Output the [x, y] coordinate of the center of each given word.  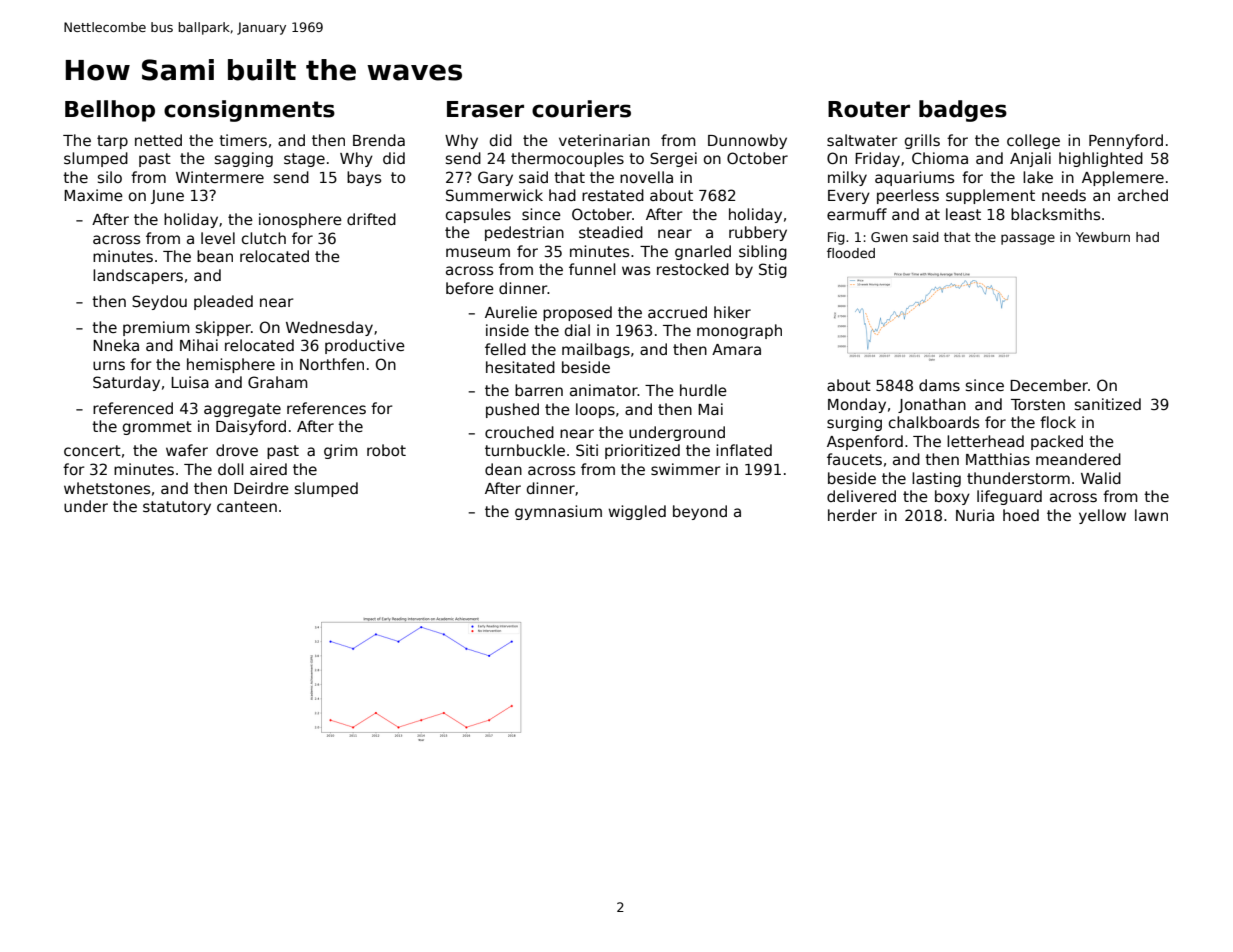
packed [1057, 442]
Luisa [190, 382]
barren [539, 390]
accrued [677, 312]
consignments [249, 111]
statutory [177, 508]
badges [963, 111]
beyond [700, 512]
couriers [581, 109]
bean [215, 256]
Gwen [889, 237]
